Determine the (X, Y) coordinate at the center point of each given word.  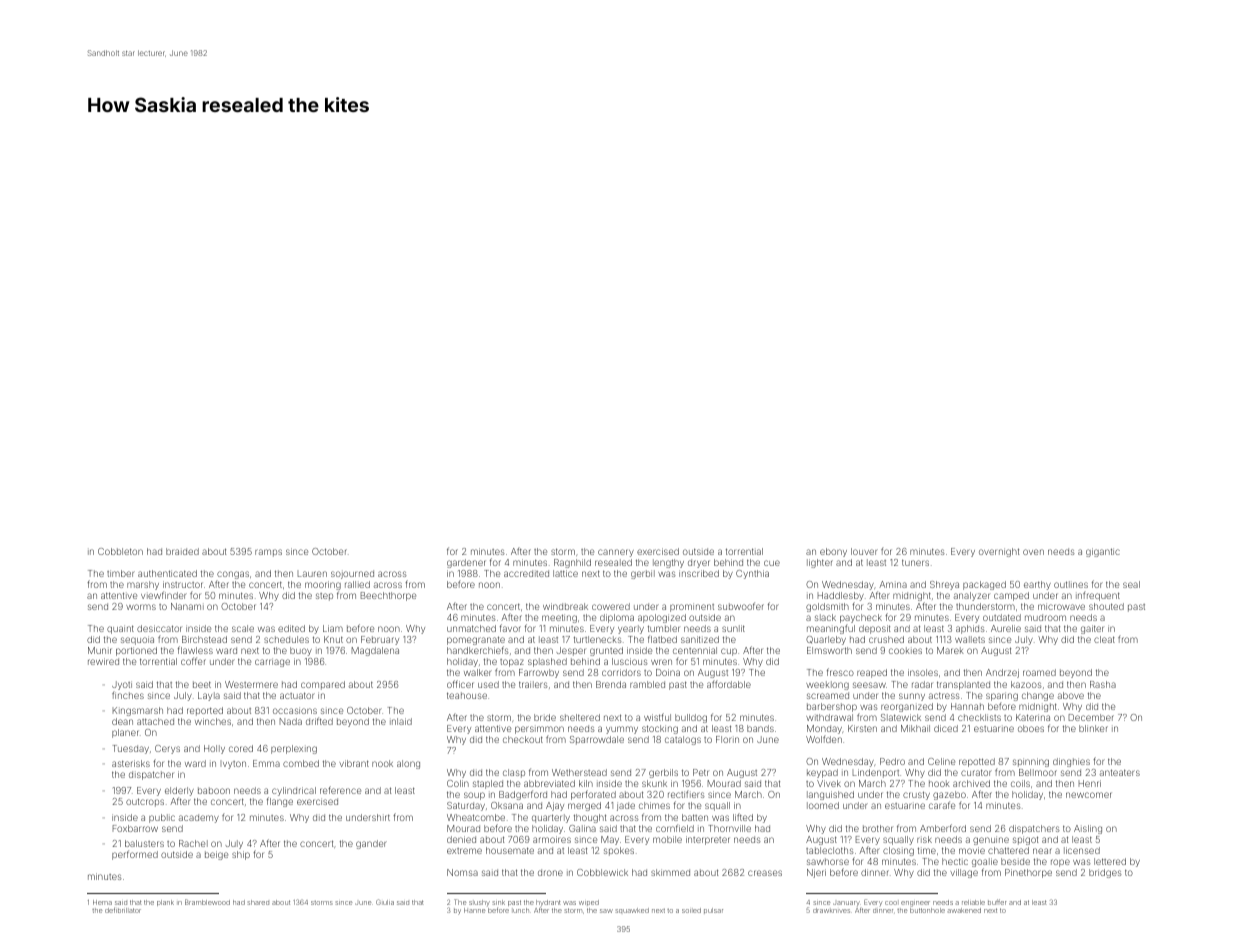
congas (233, 575)
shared (258, 902)
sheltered (580, 717)
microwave (1061, 606)
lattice (565, 573)
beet (202, 684)
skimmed (670, 872)
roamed (1039, 672)
